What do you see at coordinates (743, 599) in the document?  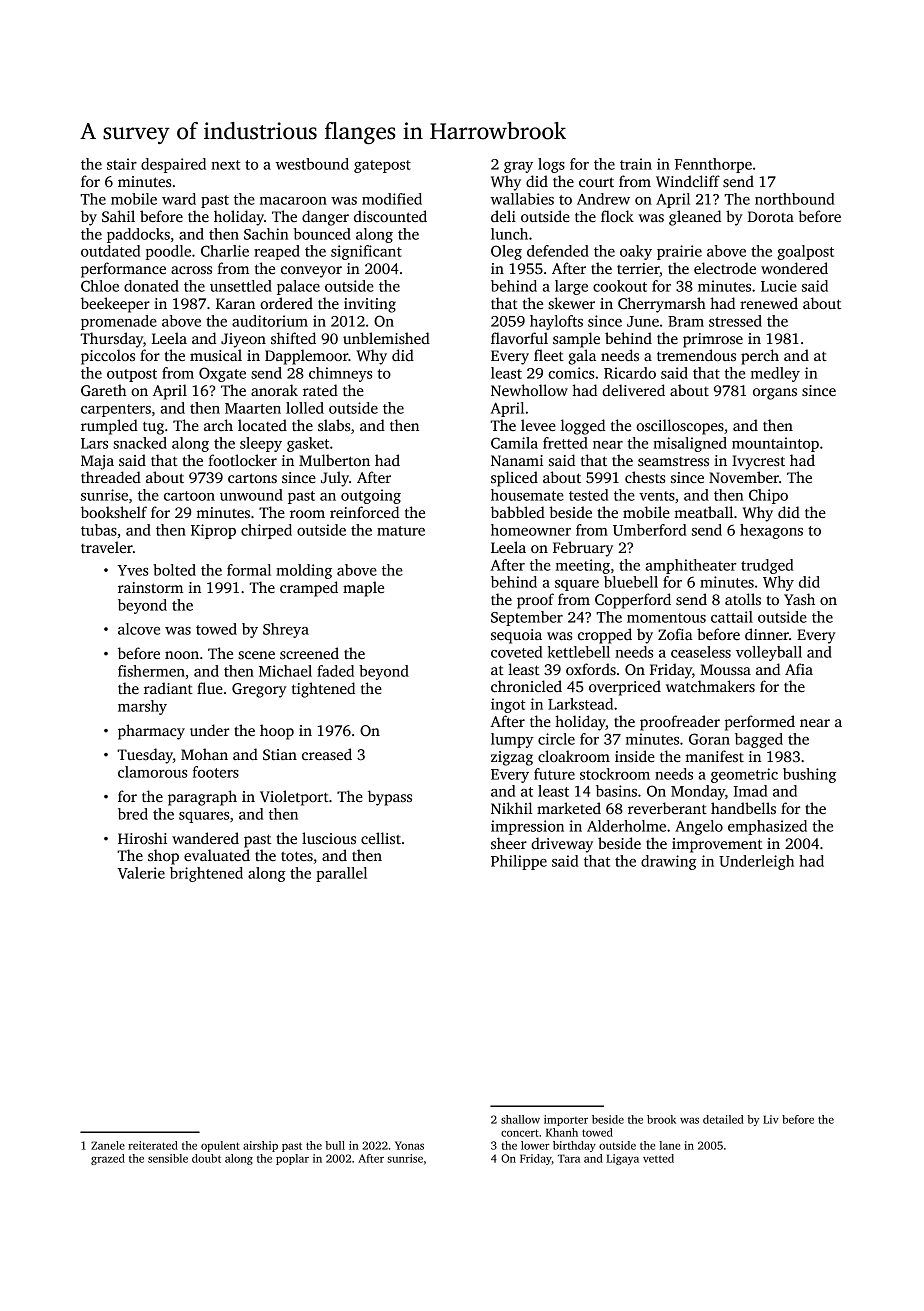 I see `atolls` at bounding box center [743, 599].
